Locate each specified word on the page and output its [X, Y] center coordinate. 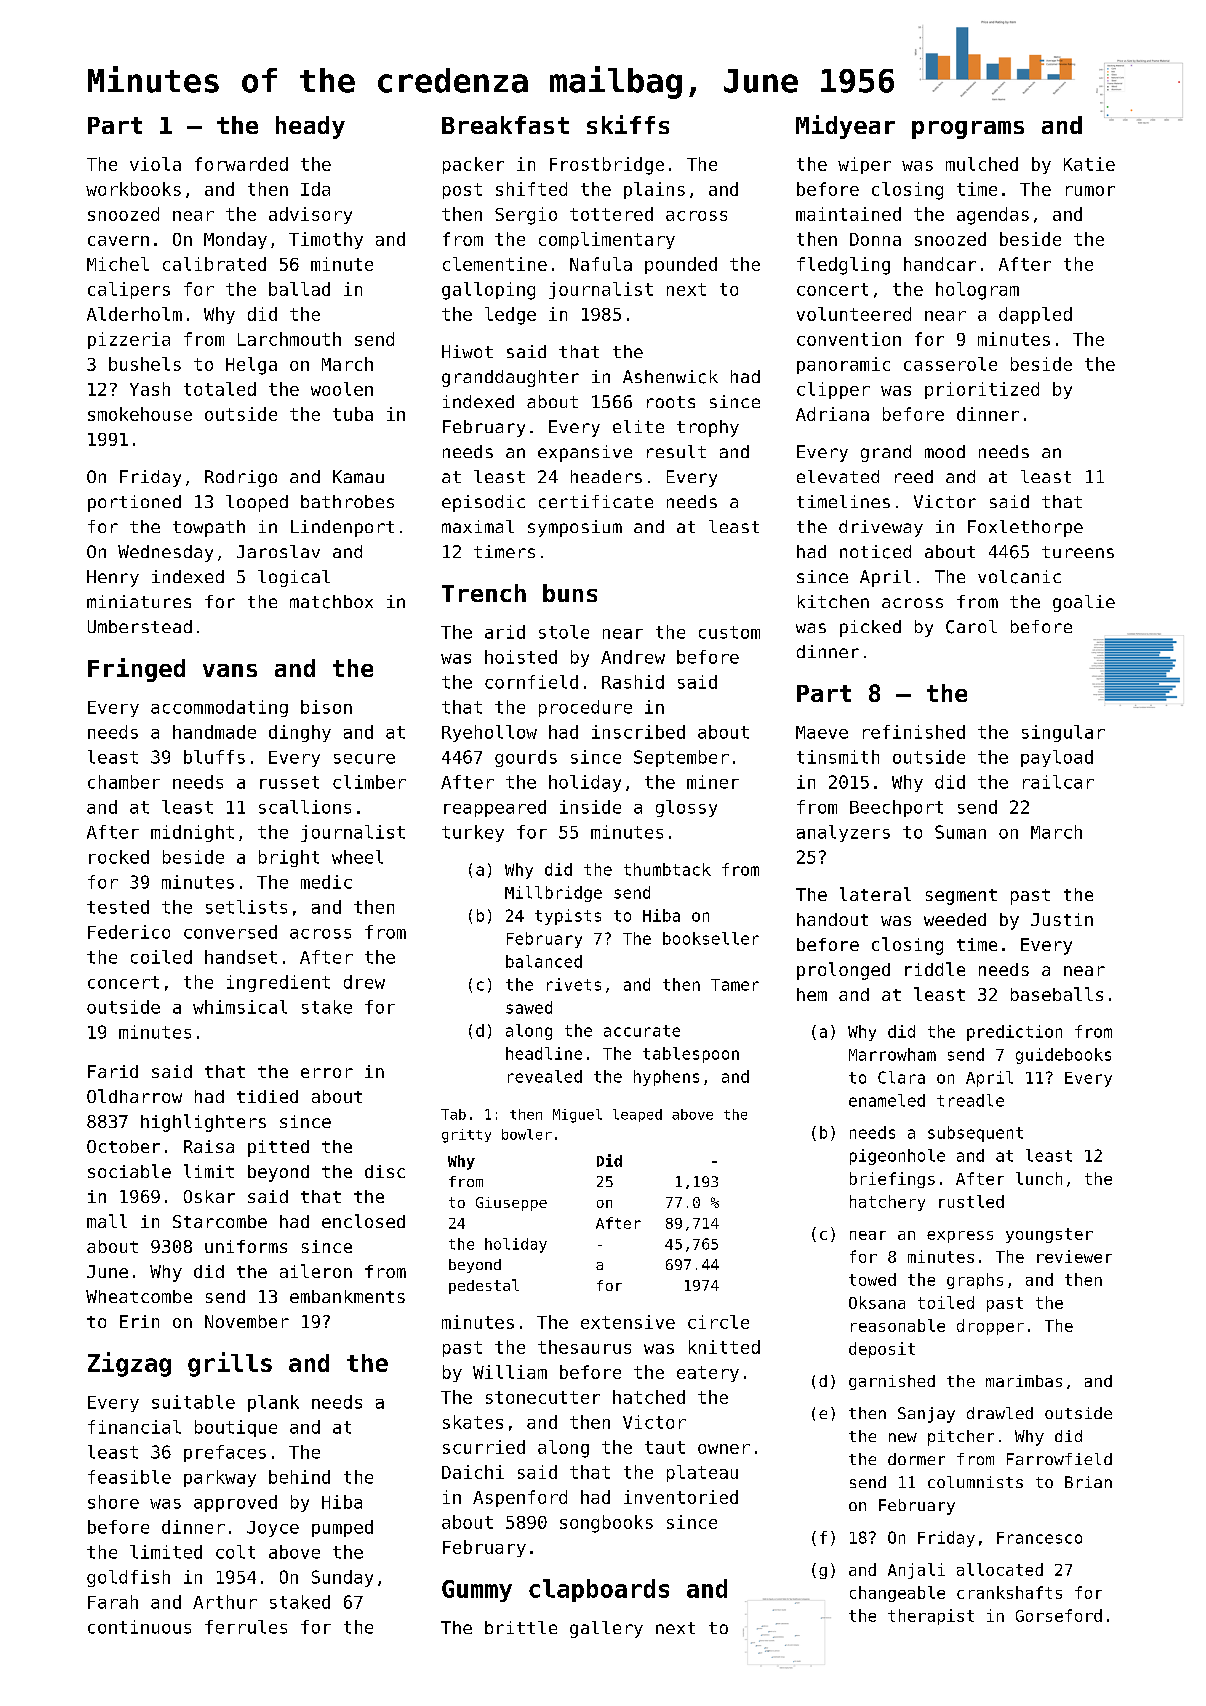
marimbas [1024, 1381]
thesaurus [584, 1347]
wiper [864, 165]
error [327, 1073]
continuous [139, 1627]
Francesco [1039, 1538]
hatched [649, 1397]
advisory [310, 215]
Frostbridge [607, 166]
